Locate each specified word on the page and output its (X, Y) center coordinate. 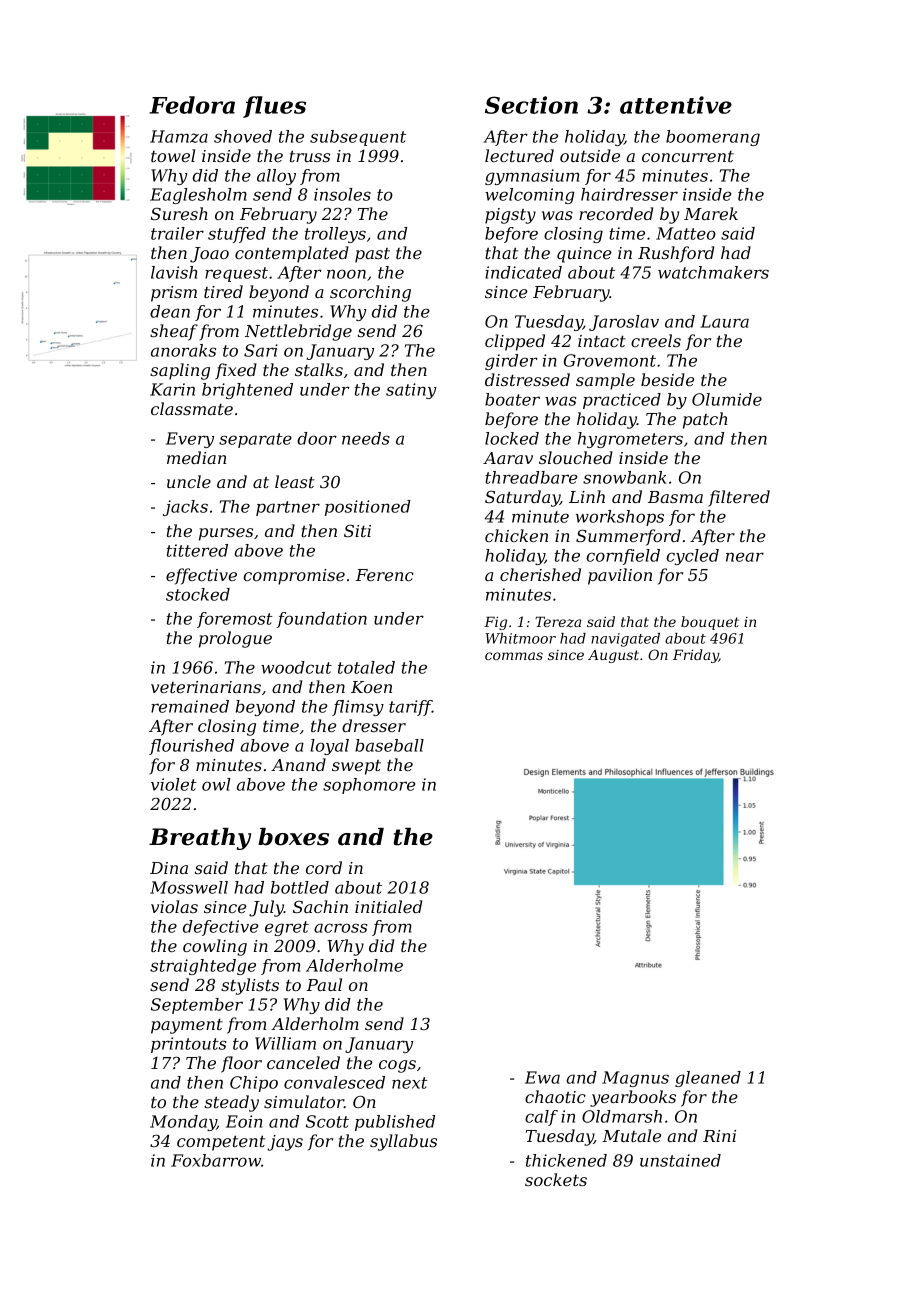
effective (201, 576)
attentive (676, 105)
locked (512, 438)
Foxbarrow (216, 1160)
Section (531, 105)
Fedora (192, 105)
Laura (724, 321)
